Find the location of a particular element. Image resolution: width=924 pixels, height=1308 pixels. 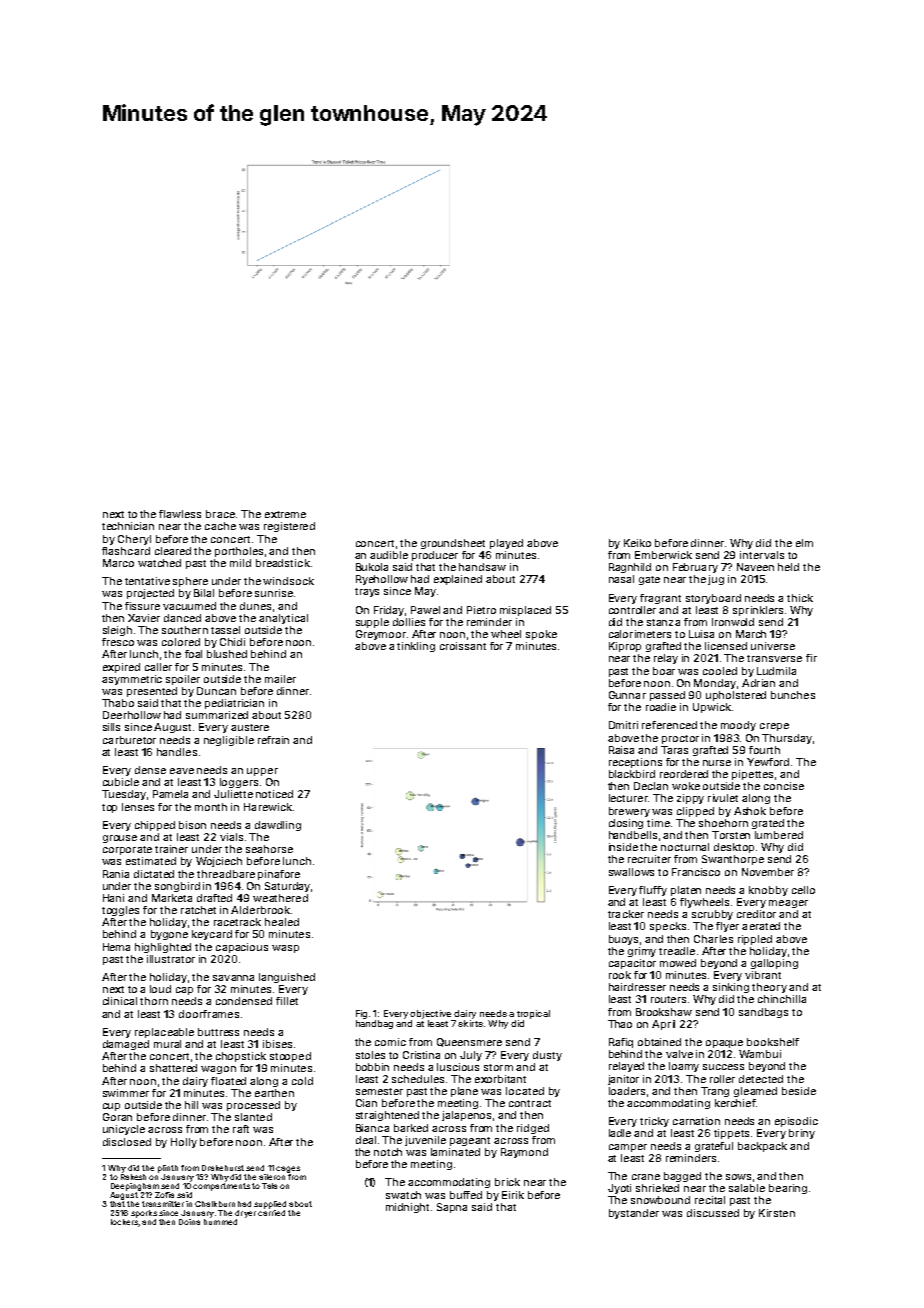

inside is located at coordinates (623, 847).
